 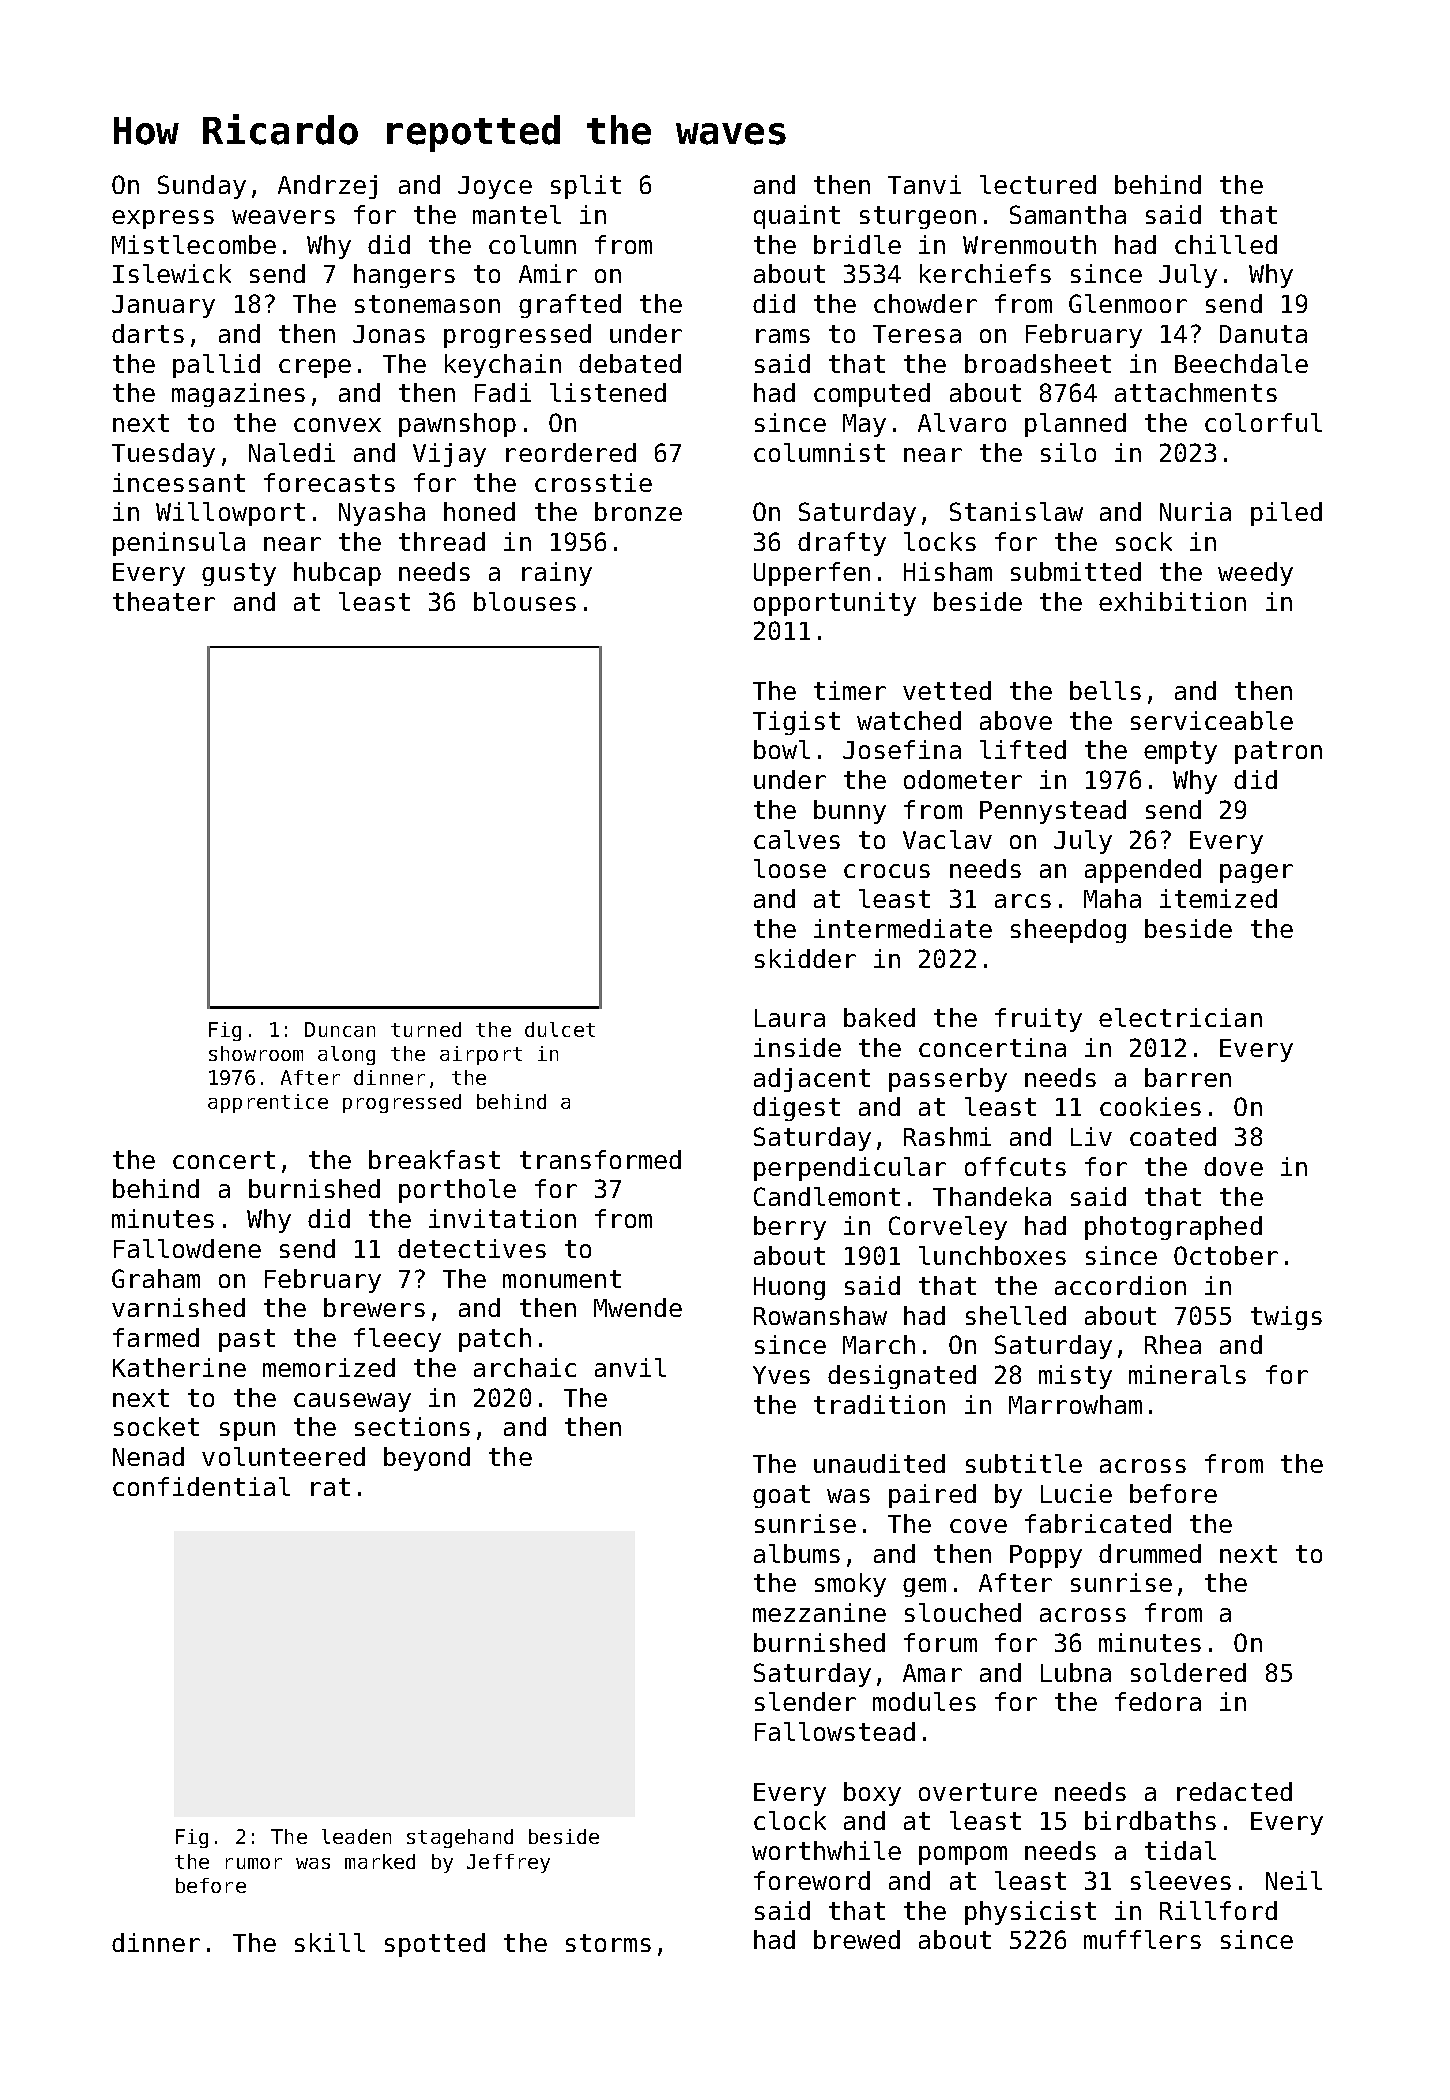 What do you see at coordinates (1076, 571) in the screenshot?
I see `submitted` at bounding box center [1076, 571].
